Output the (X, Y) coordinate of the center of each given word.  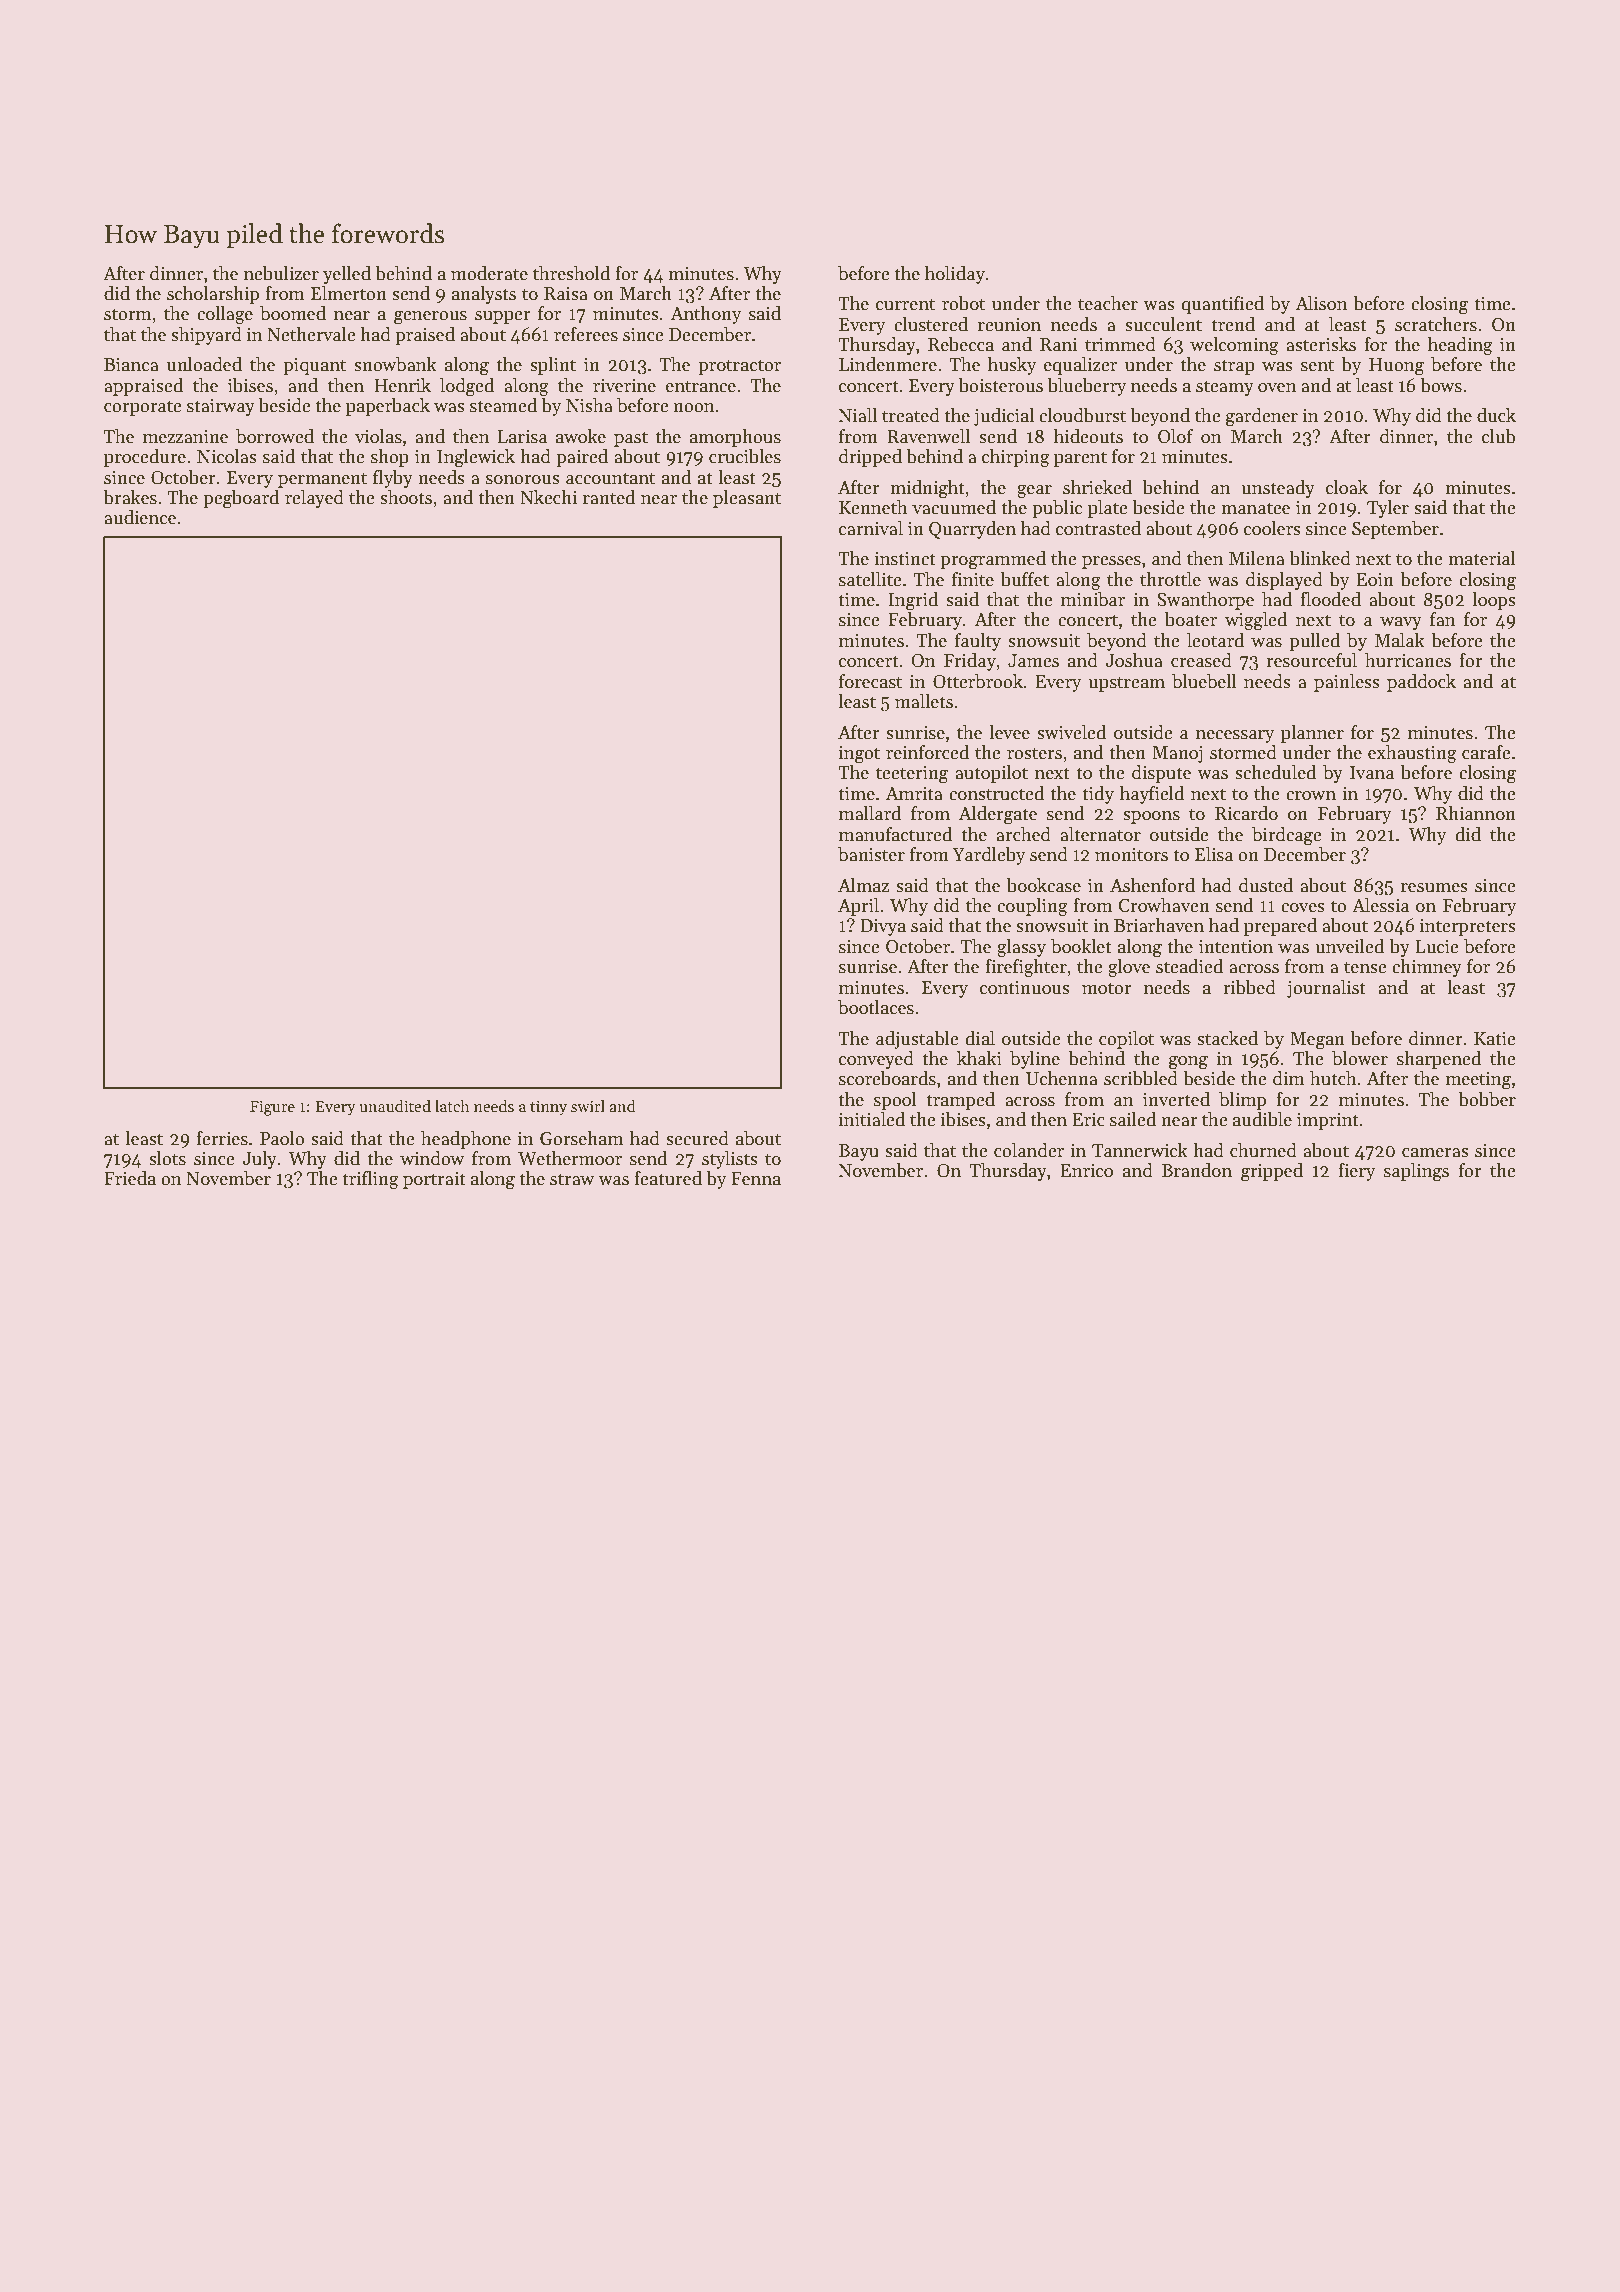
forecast (870, 681)
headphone (466, 1140)
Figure (272, 1108)
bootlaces (876, 1007)
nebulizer (281, 273)
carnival (871, 528)
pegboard (241, 499)
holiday (955, 275)
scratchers (1436, 324)
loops (1494, 601)
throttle (1170, 579)
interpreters (1468, 927)
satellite (870, 579)
